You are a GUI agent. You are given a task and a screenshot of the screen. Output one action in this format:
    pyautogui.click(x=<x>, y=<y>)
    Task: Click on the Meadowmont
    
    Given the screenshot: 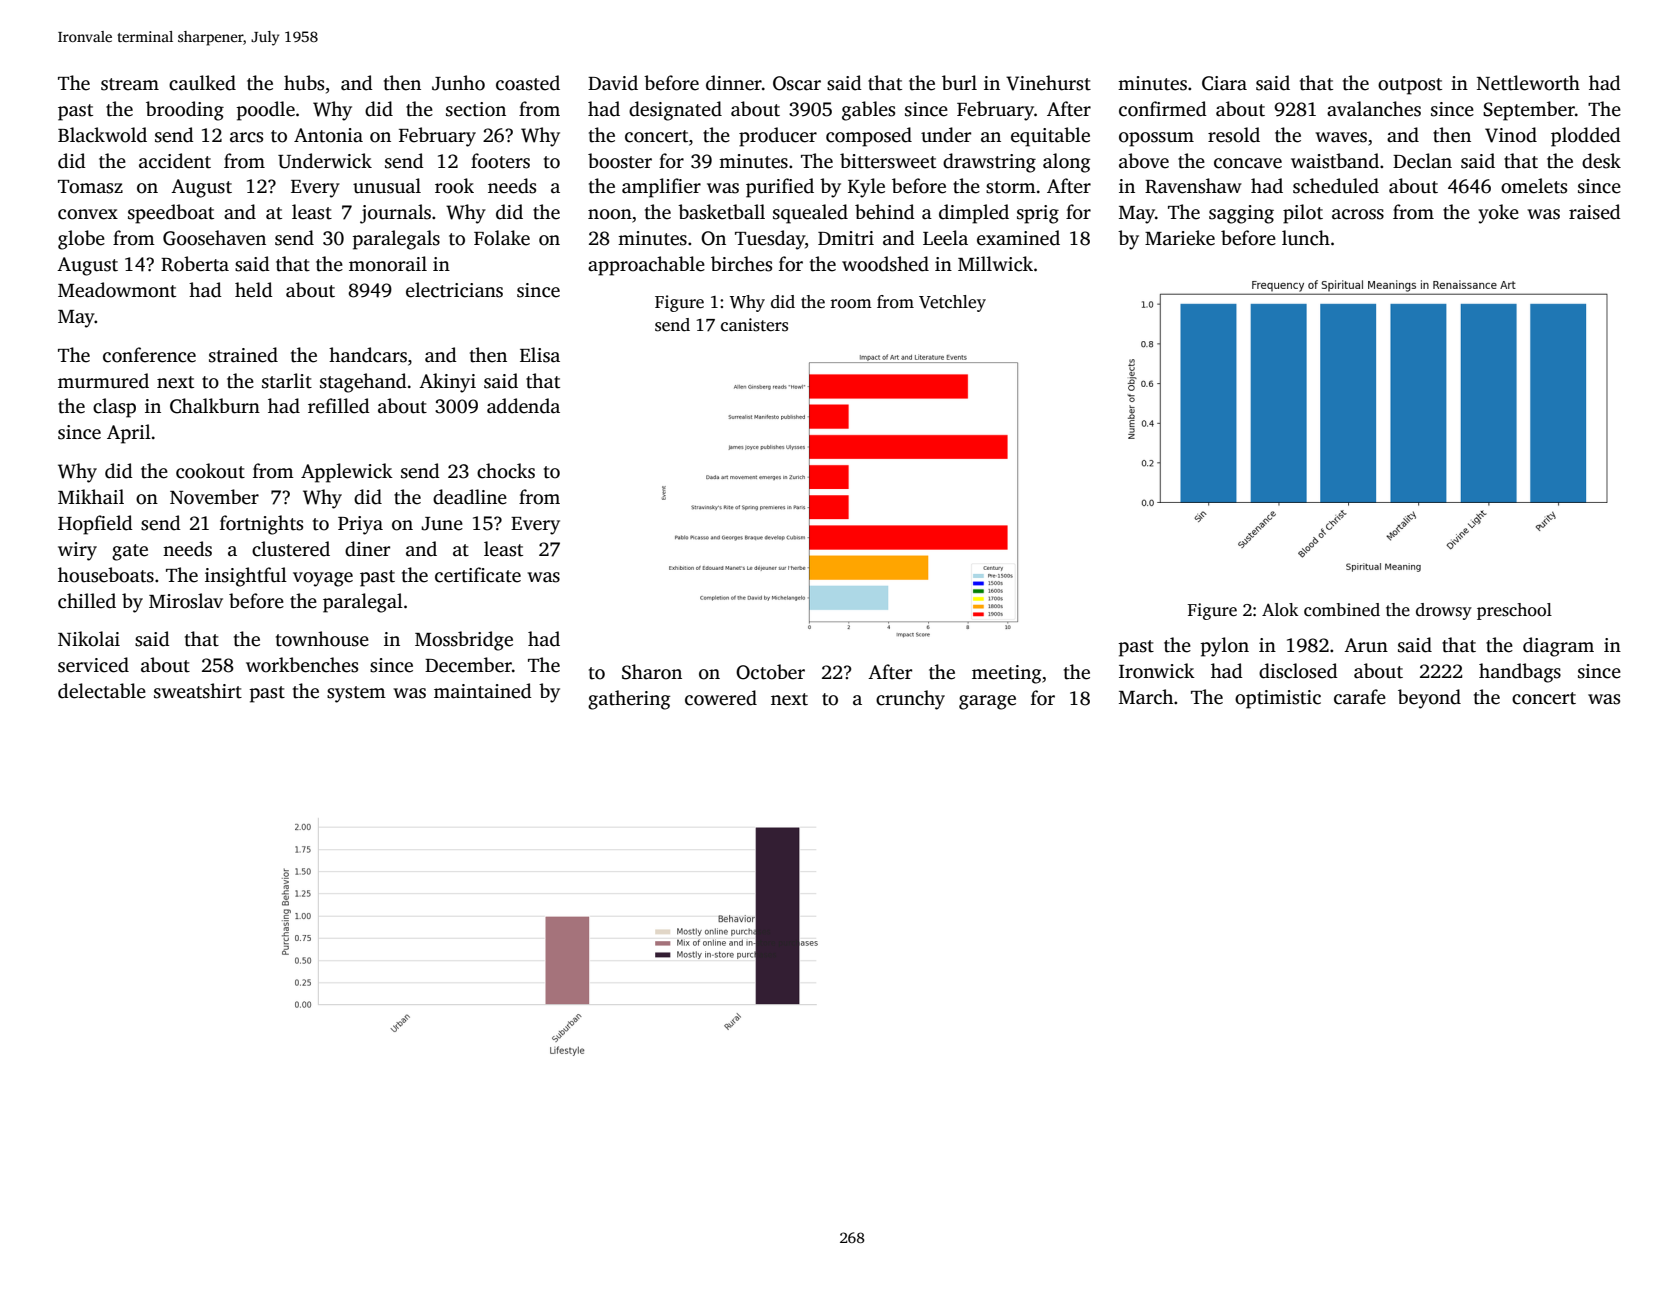 What is the action you would take?
    pyautogui.click(x=117, y=290)
